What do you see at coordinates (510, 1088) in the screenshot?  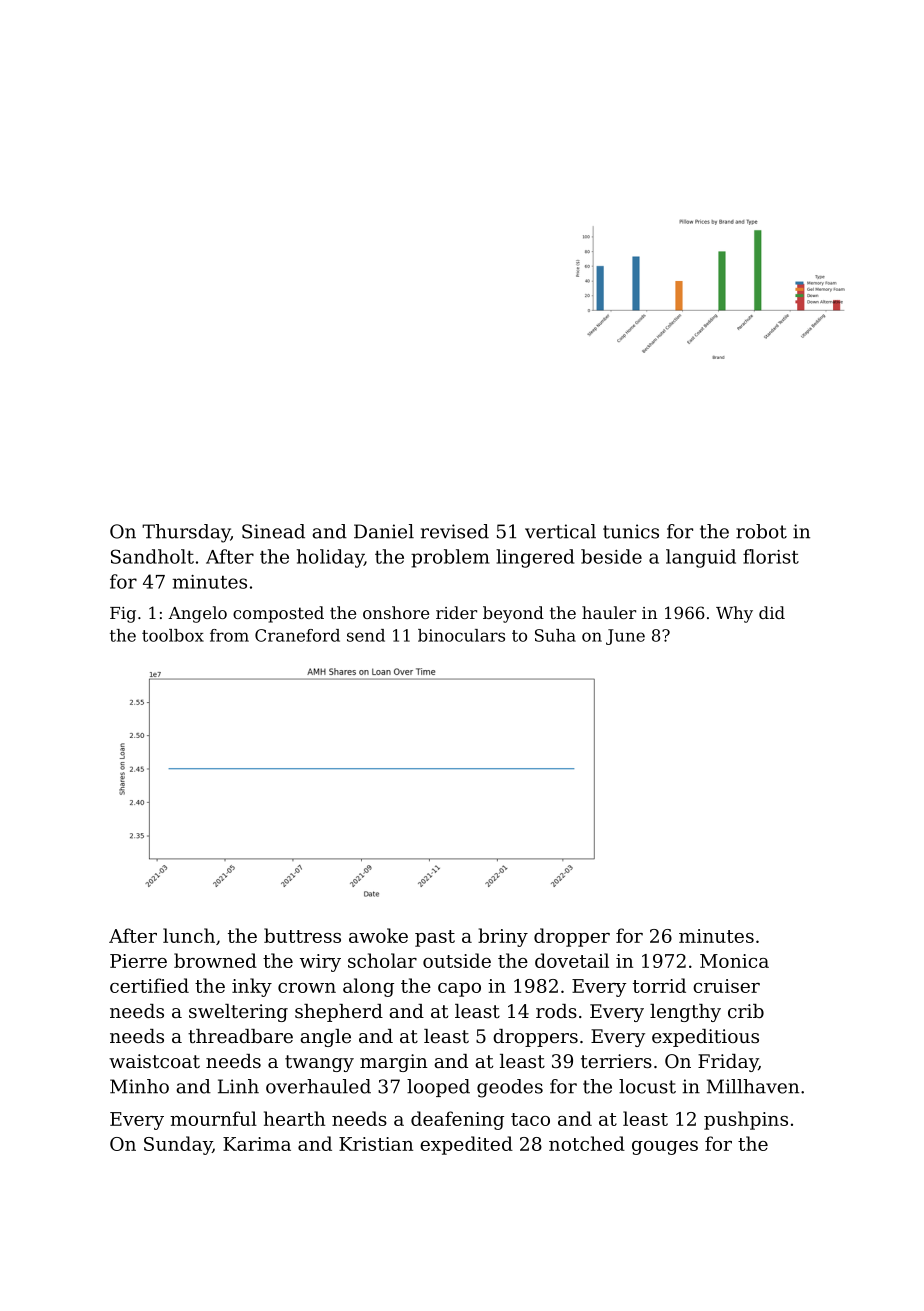 I see `geodes` at bounding box center [510, 1088].
